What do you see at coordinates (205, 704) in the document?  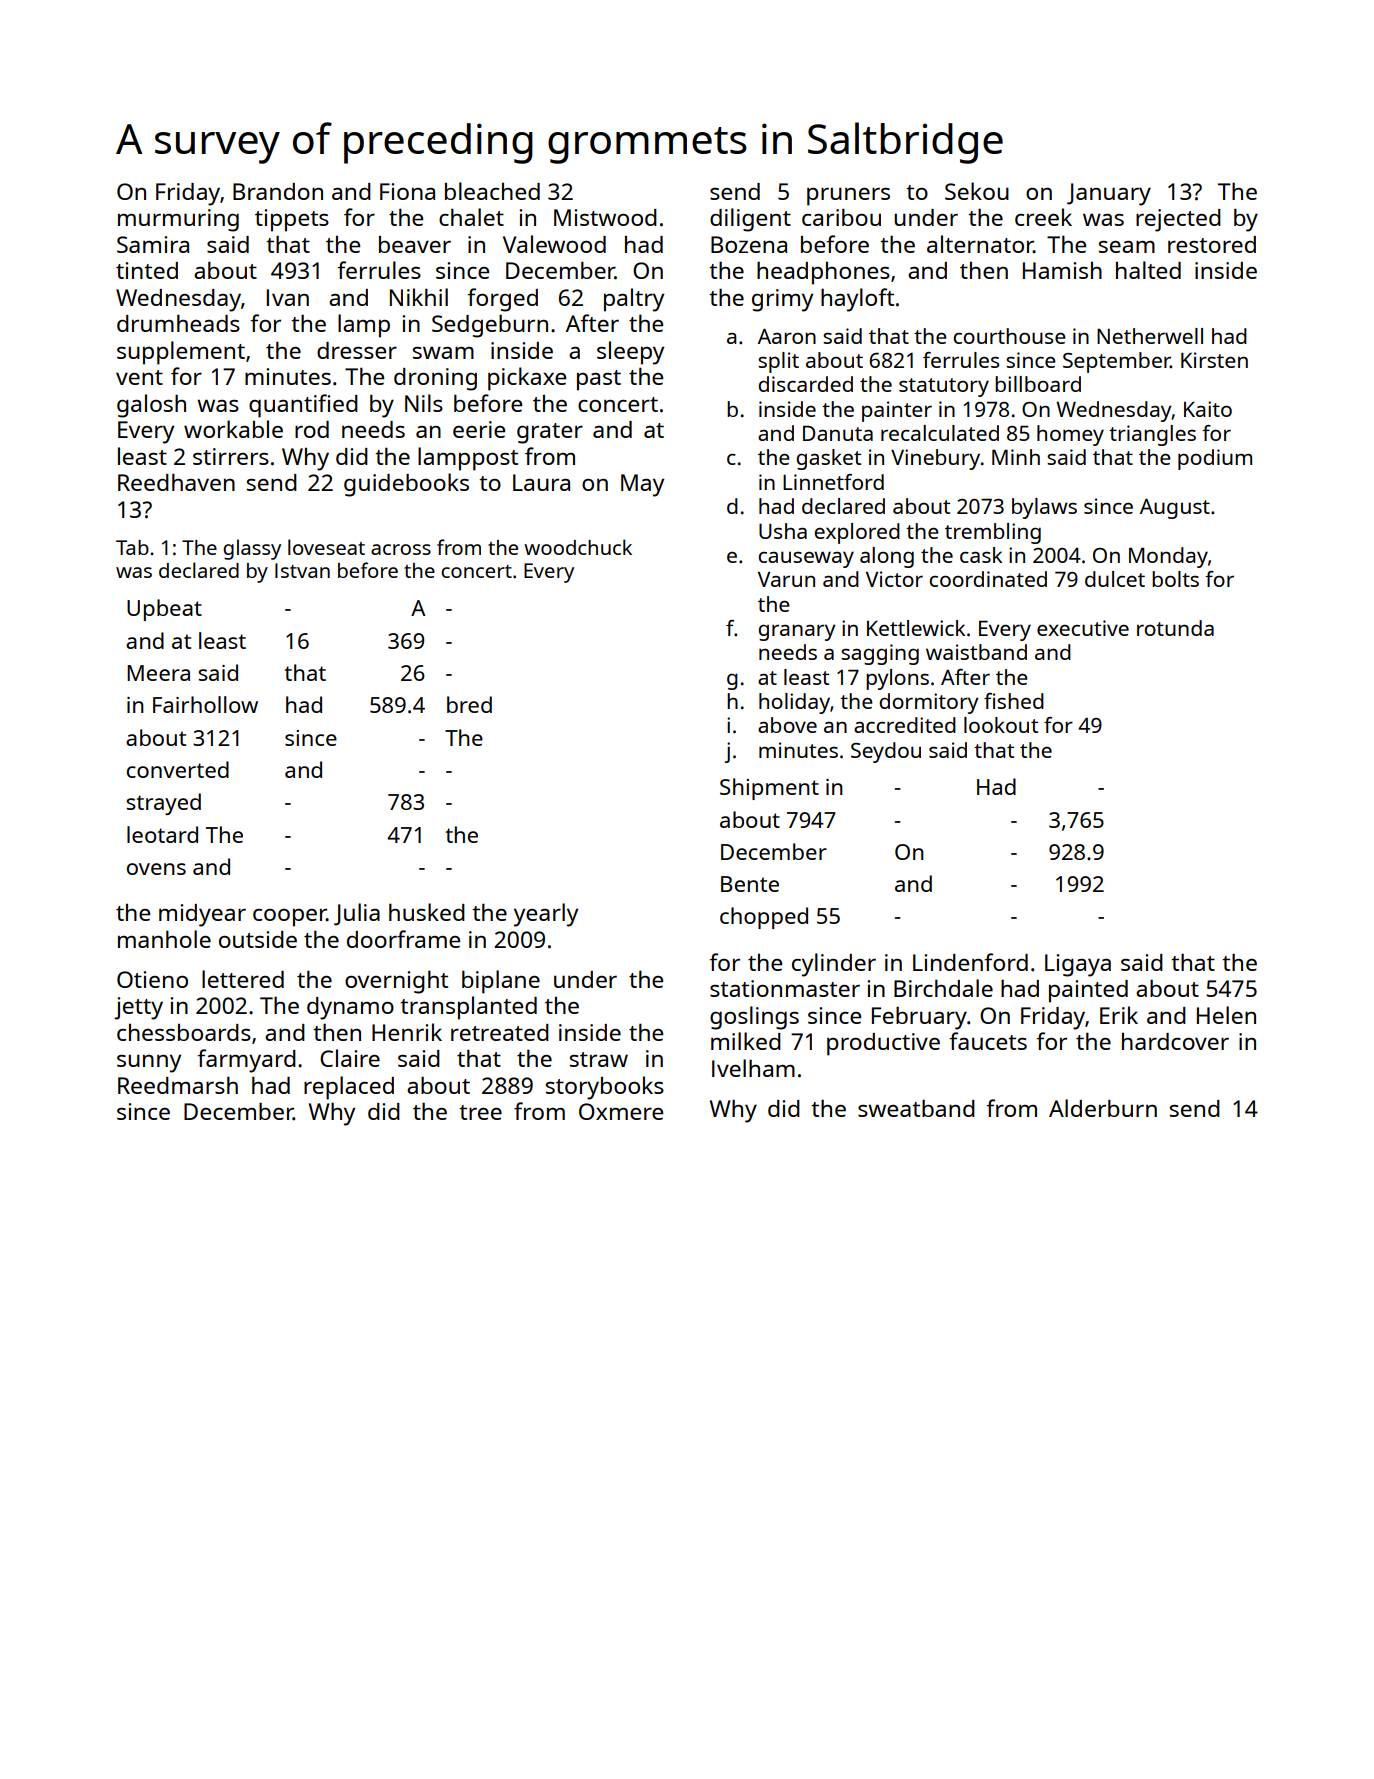 I see `Fairhollow` at bounding box center [205, 704].
